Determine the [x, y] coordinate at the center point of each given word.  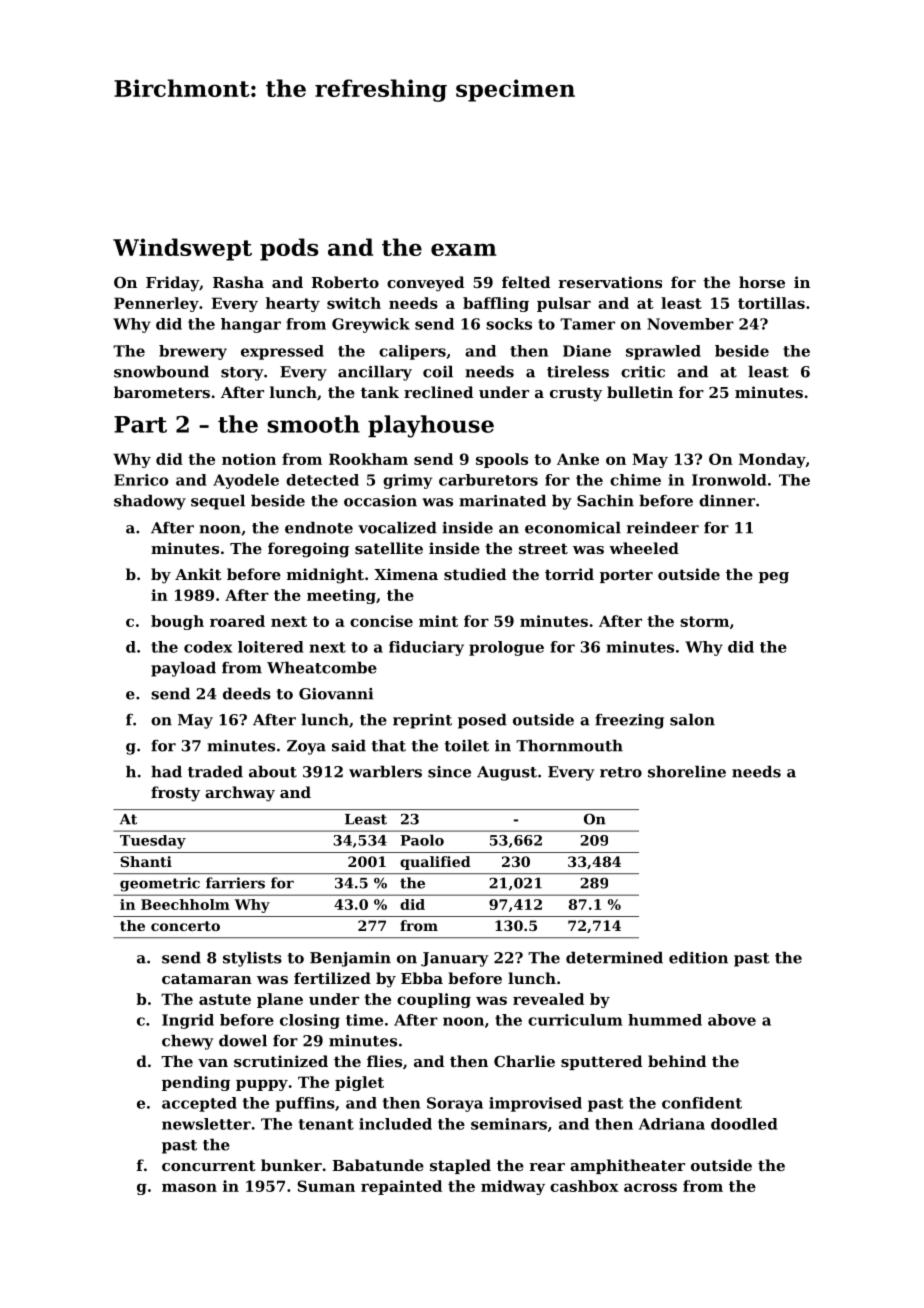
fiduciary [426, 648]
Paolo [422, 840]
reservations [610, 282]
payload [183, 669]
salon [692, 719]
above [732, 1020]
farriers [235, 883]
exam [464, 249]
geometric [160, 884]
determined [614, 957]
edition [698, 957]
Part [140, 424]
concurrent [209, 1165]
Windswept [182, 249]
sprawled [663, 352]
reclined [438, 392]
